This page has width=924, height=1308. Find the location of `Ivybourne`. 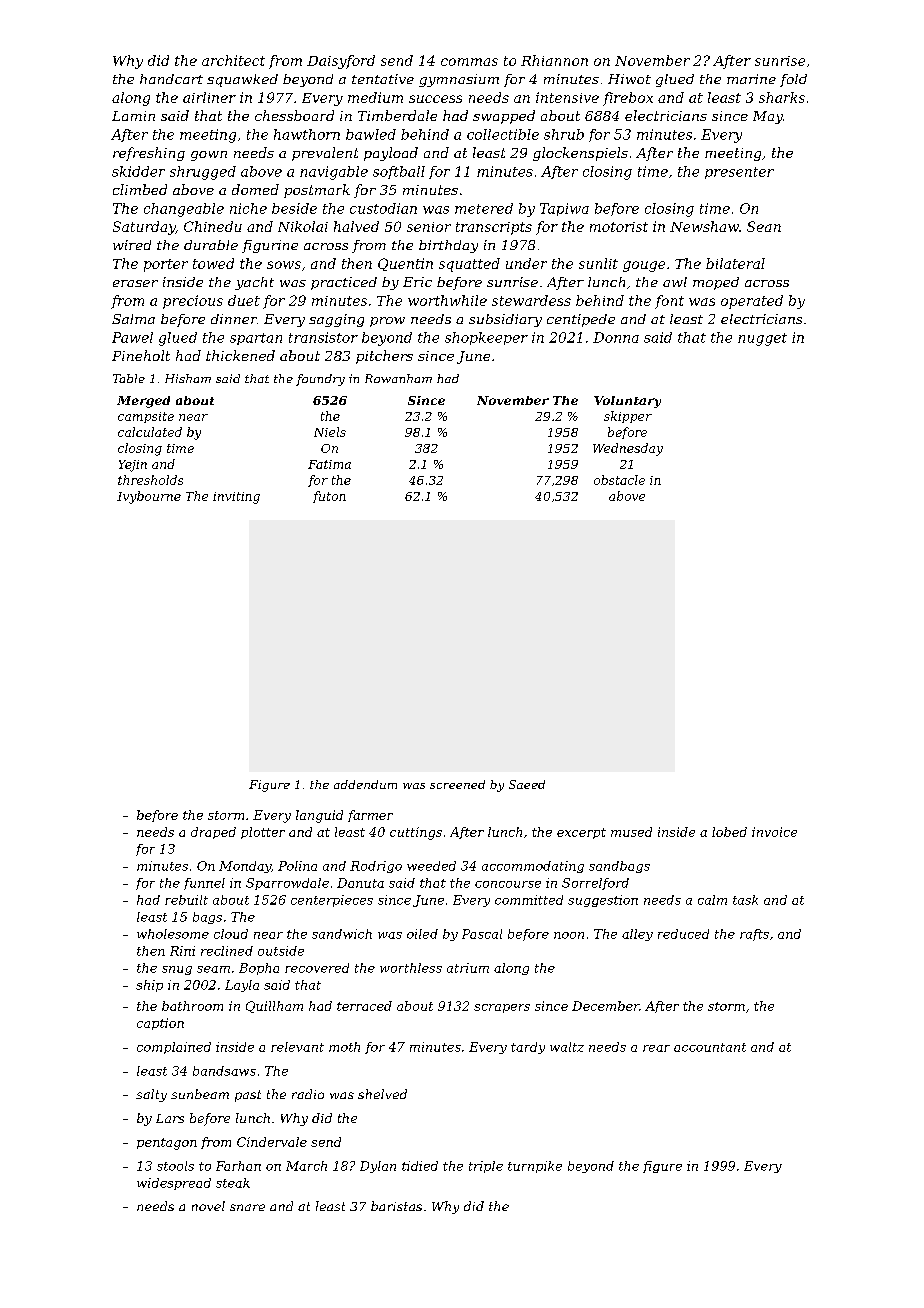

Ivybourne is located at coordinates (149, 497).
